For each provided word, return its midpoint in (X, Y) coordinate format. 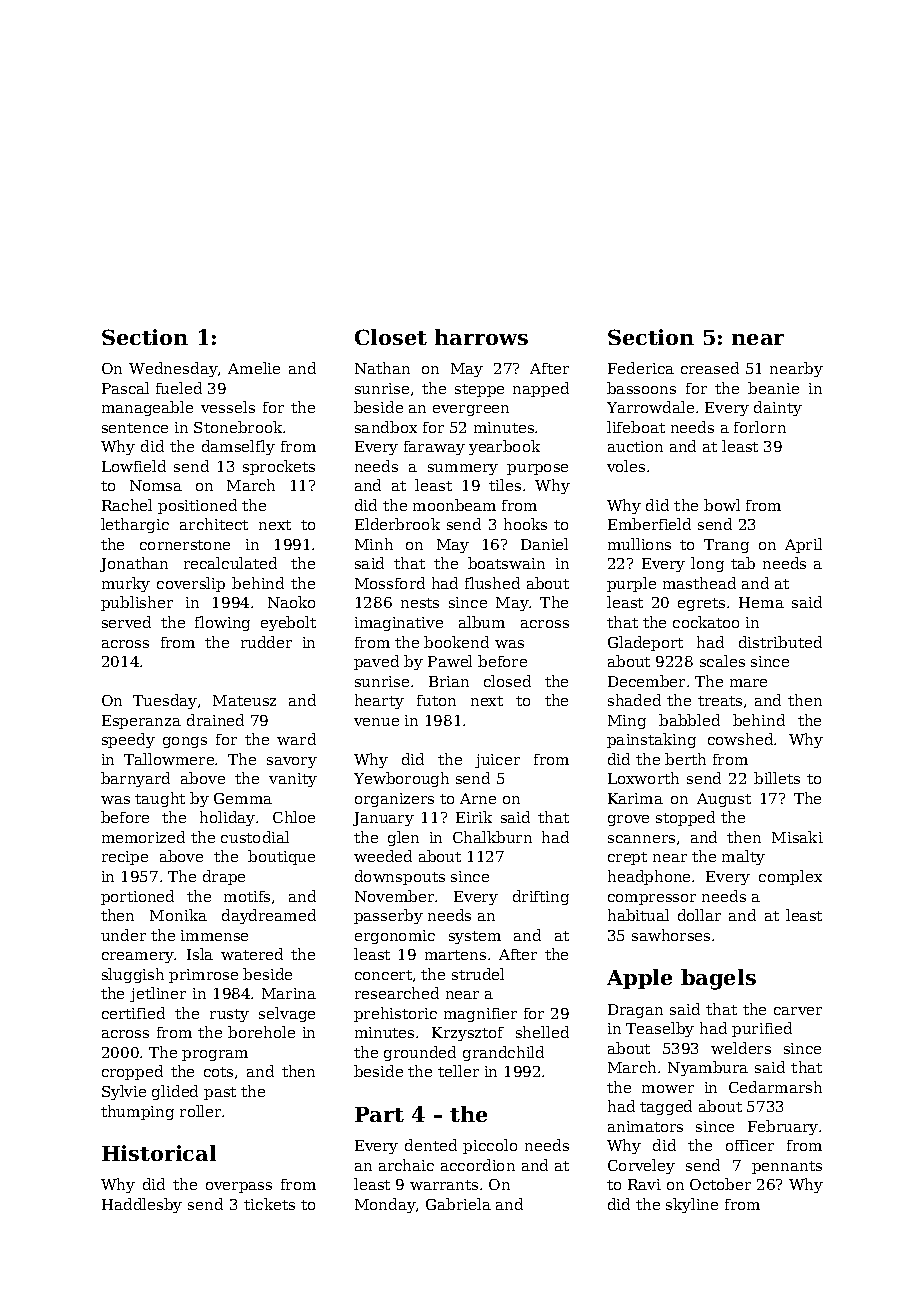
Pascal (125, 388)
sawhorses (671, 935)
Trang (726, 546)
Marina (289, 993)
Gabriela (458, 1204)
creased (710, 368)
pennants (787, 1167)
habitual (638, 915)
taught (160, 799)
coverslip (191, 584)
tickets (269, 1204)
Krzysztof (468, 1034)
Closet (391, 337)
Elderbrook (397, 524)
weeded (383, 856)
